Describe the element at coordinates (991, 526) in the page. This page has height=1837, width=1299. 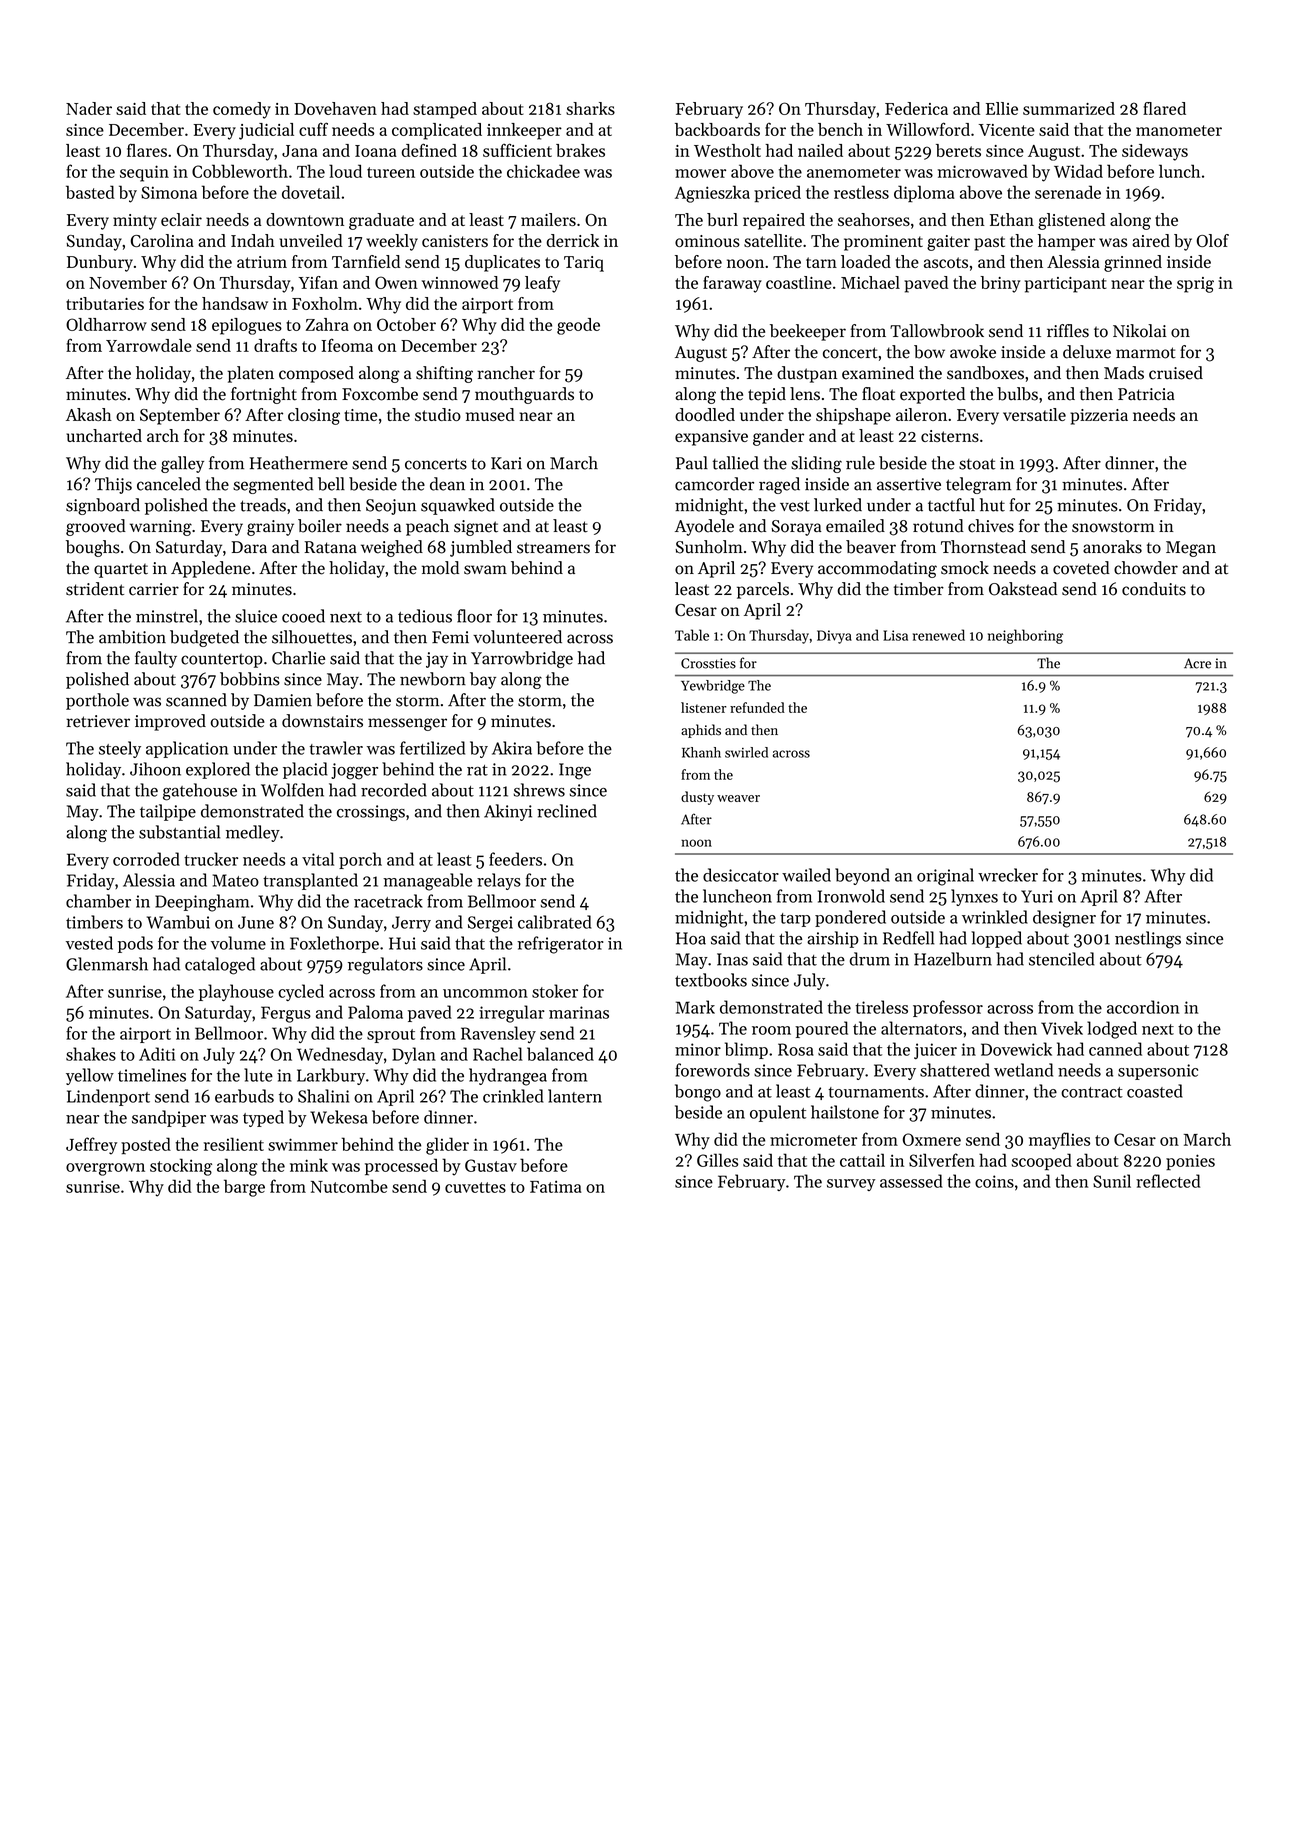
I see `chives` at that location.
